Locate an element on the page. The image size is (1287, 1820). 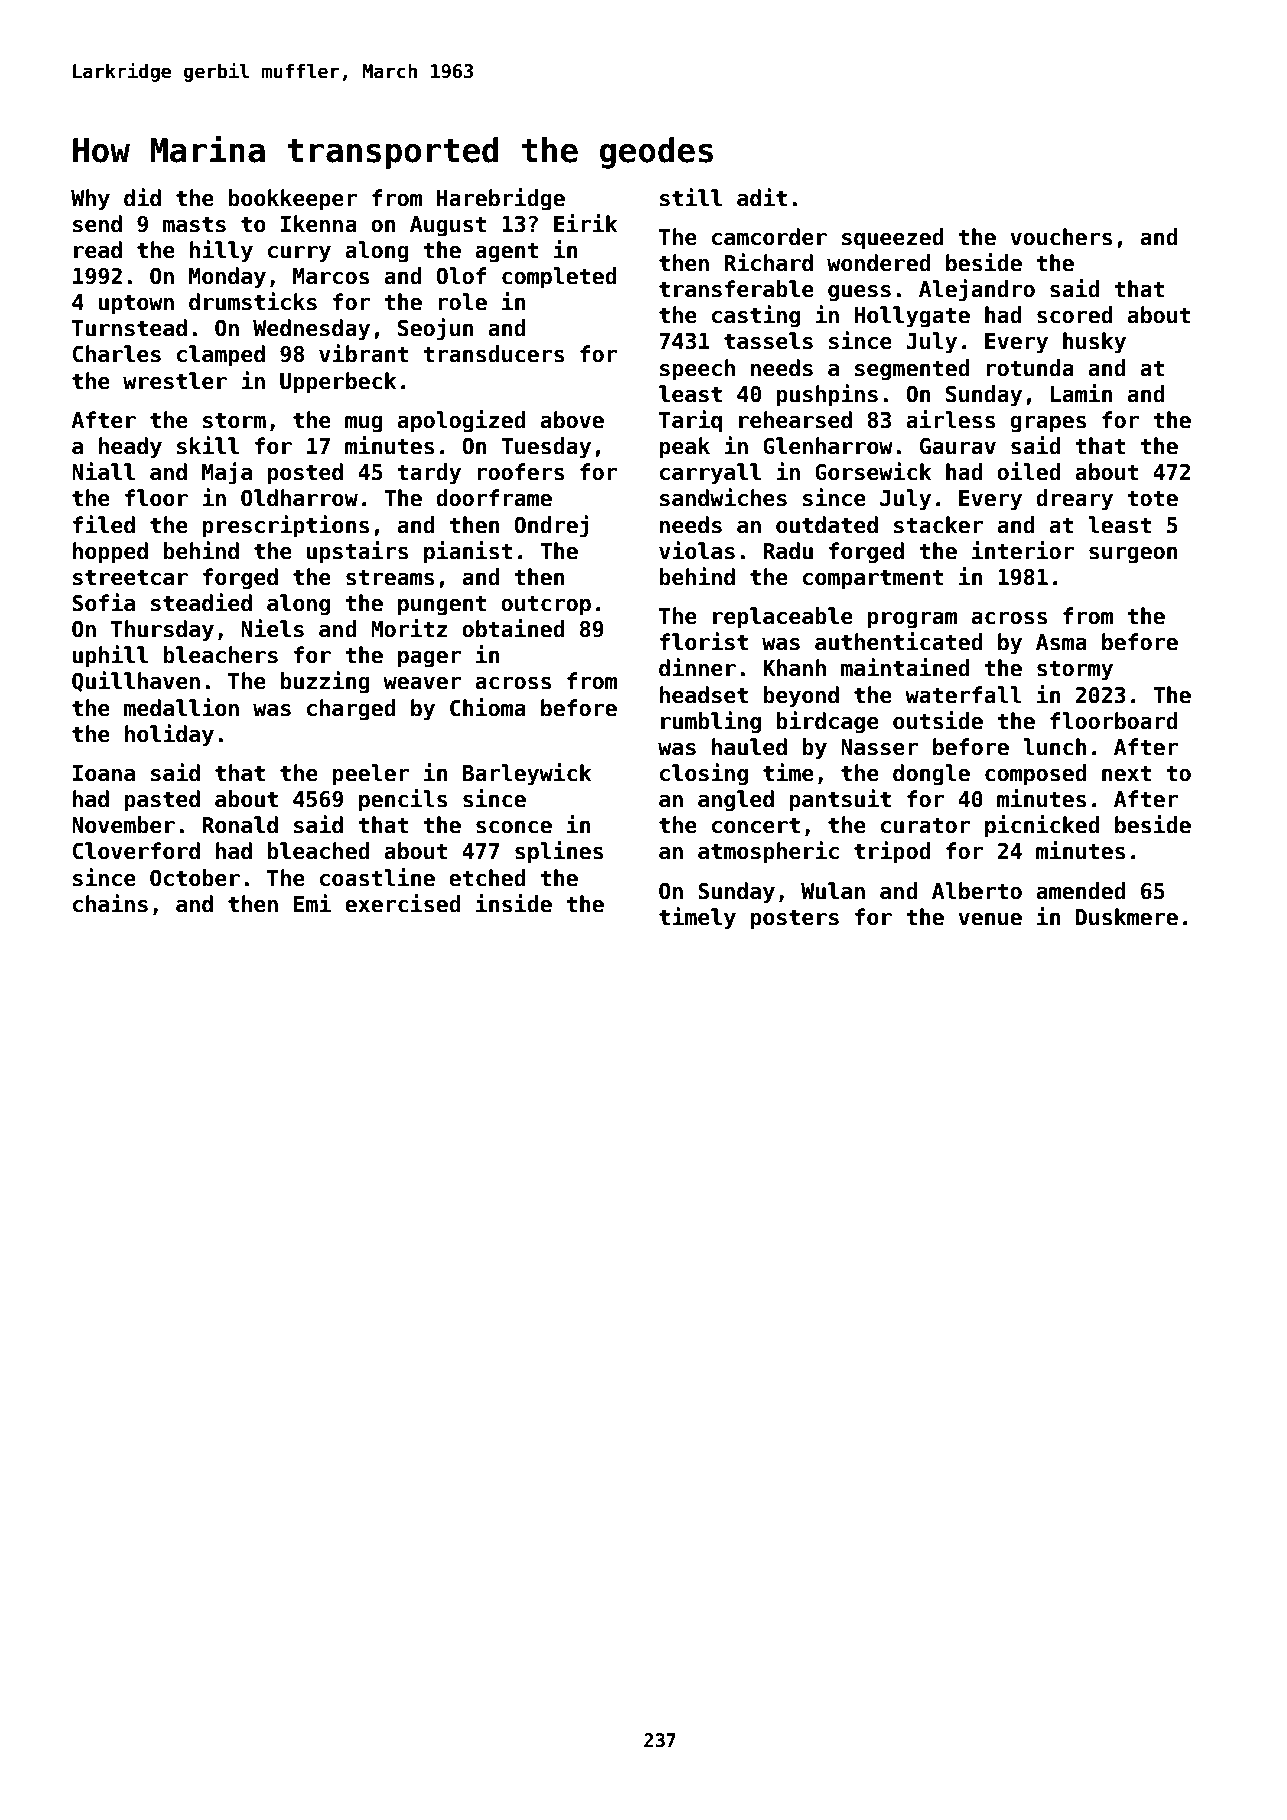
Thursday is located at coordinates (162, 631).
